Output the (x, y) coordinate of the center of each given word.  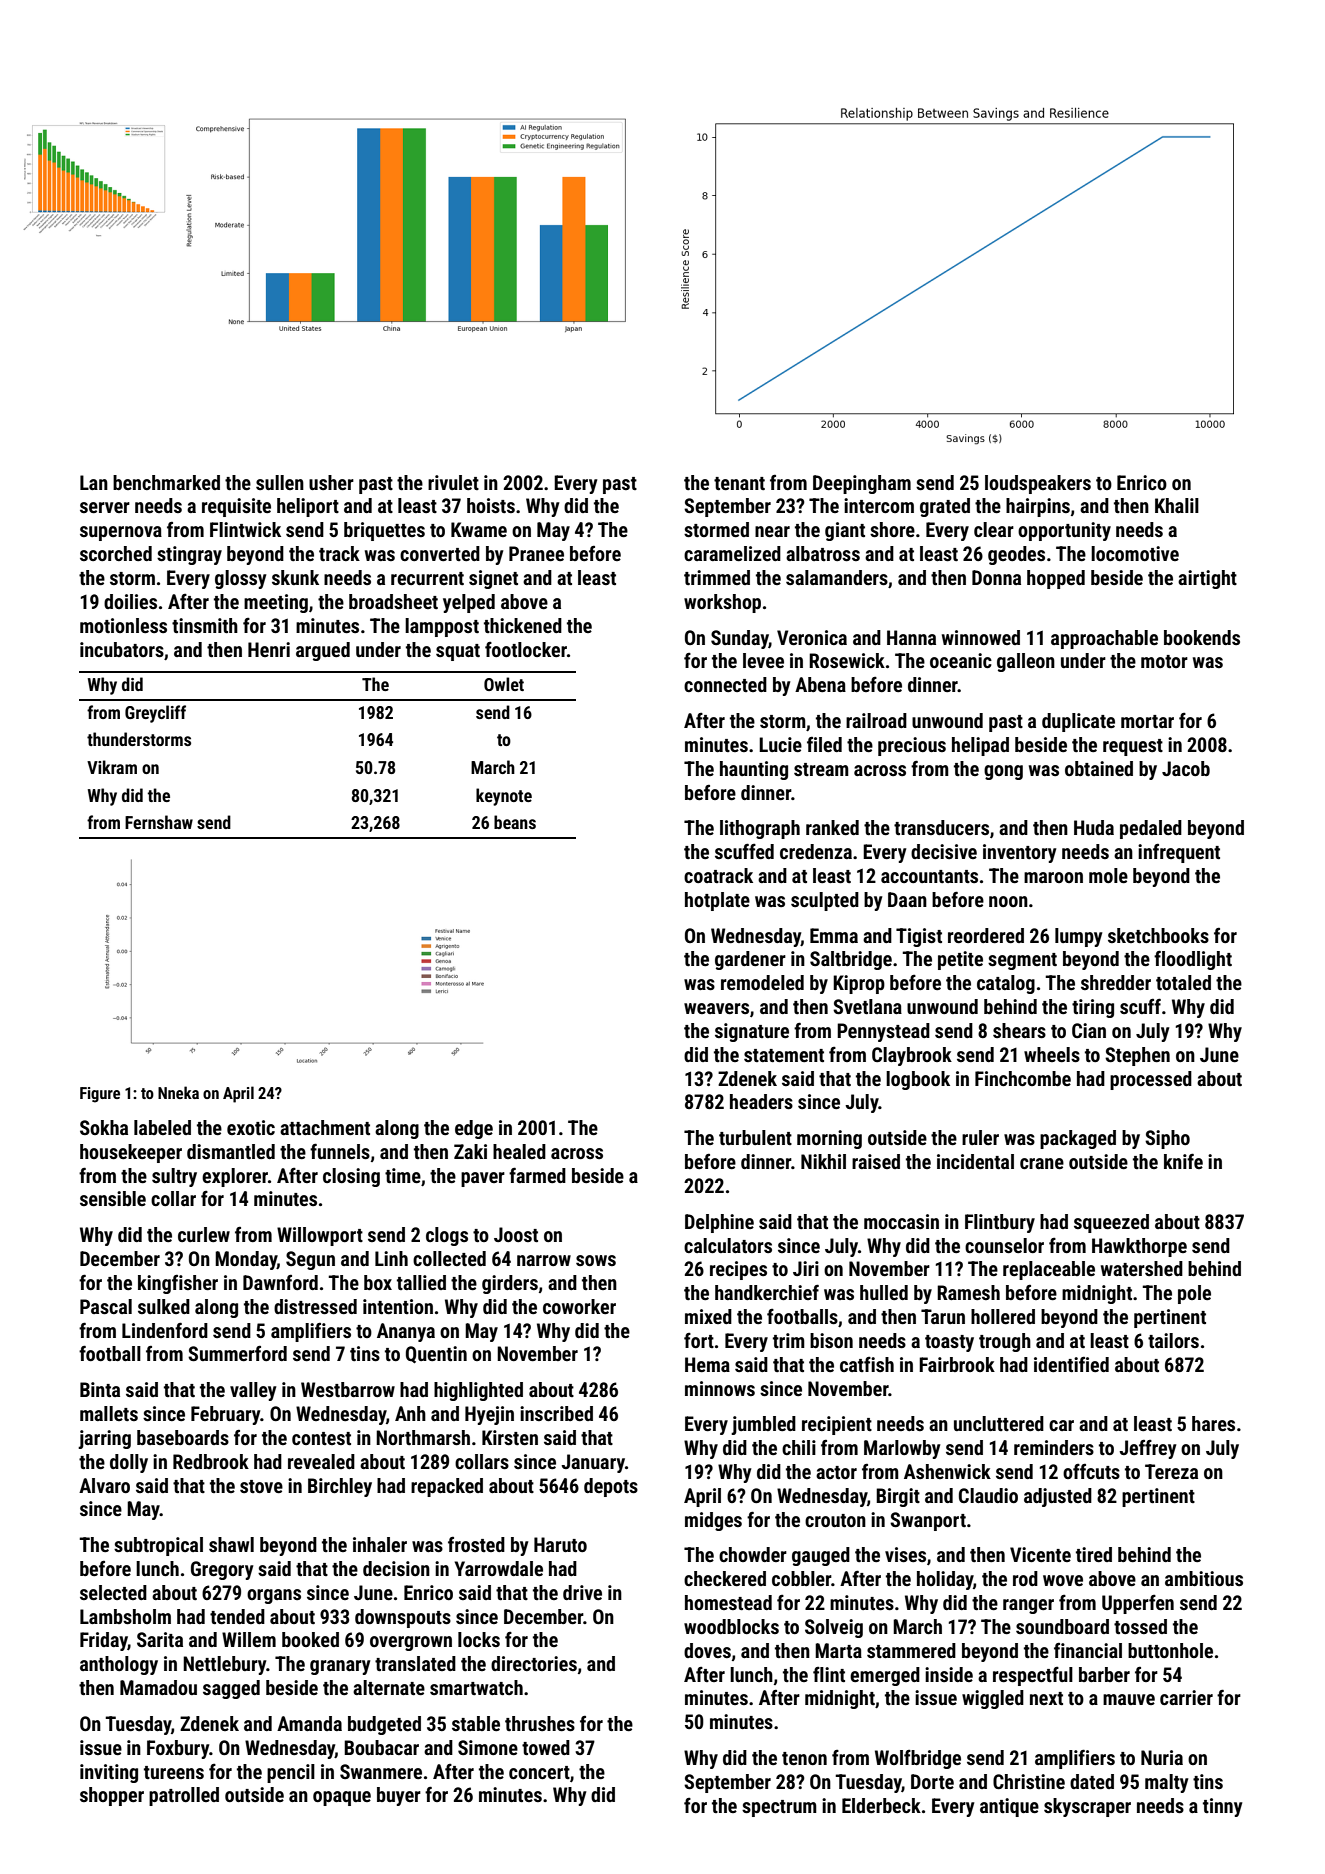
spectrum (779, 1808)
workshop (722, 603)
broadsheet (393, 601)
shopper (112, 1796)
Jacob (1186, 768)
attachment (325, 1127)
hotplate (717, 901)
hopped (1056, 579)
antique (1009, 1807)
